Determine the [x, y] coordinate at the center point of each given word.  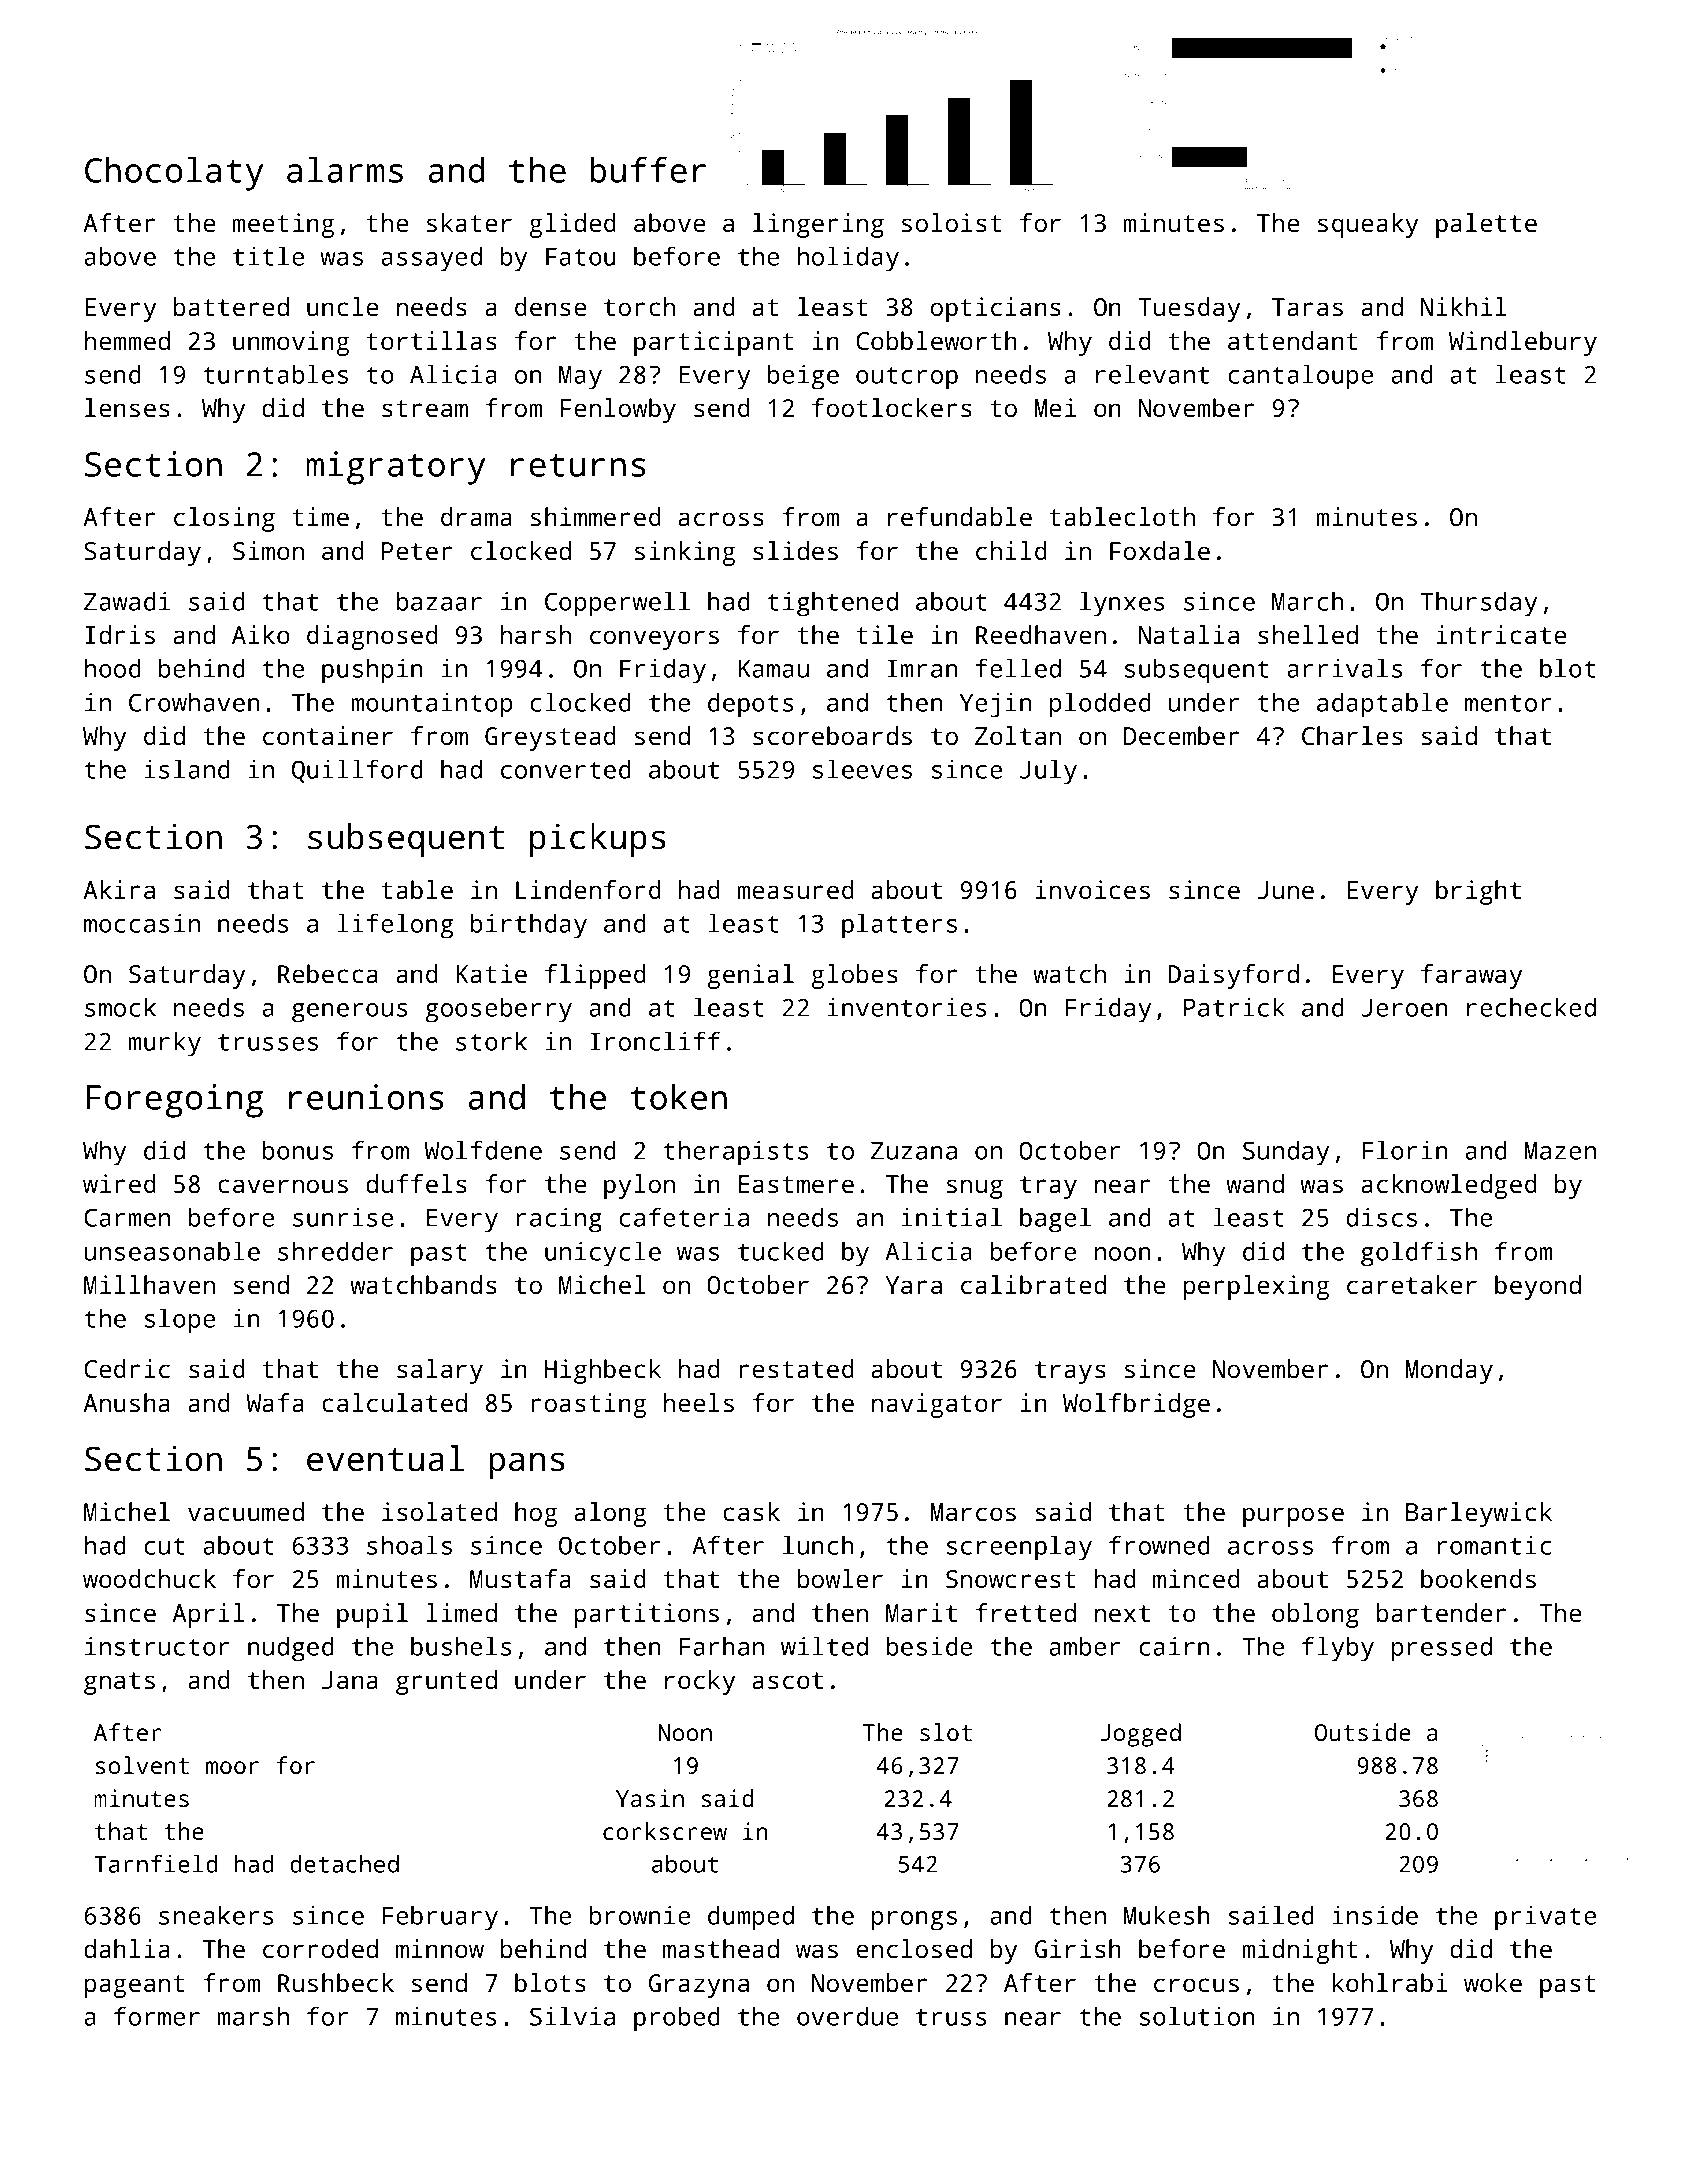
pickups [598, 840]
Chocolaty [174, 174]
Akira [119, 889]
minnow [440, 1948]
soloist [952, 222]
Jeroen [1404, 1008]
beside [930, 1646]
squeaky [1368, 225]
